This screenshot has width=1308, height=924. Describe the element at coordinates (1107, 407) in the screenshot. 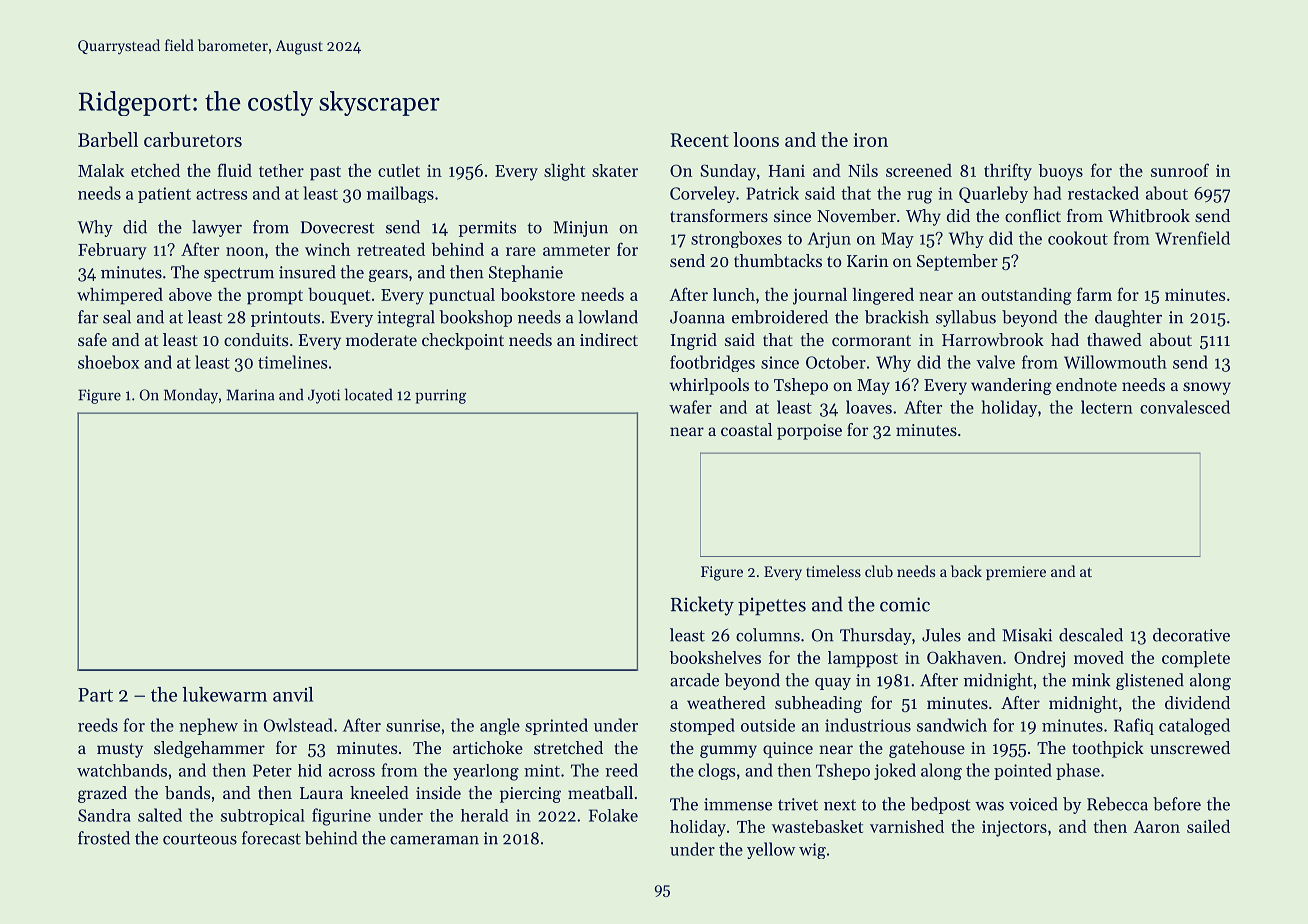

I see `lectern` at that location.
